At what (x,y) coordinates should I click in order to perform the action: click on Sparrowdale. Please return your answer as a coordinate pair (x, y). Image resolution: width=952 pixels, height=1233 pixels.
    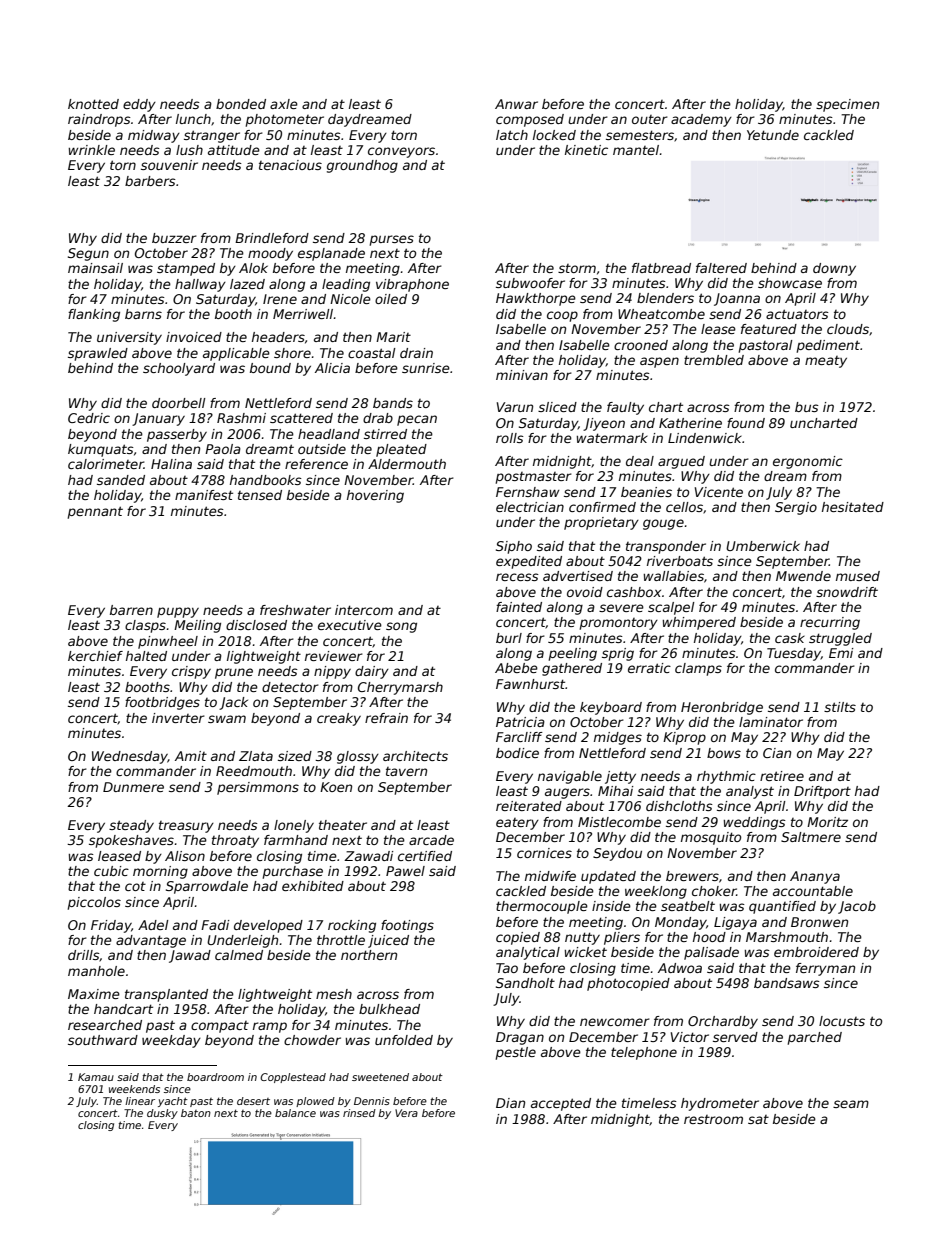
    Looking at the image, I should click on (207, 887).
